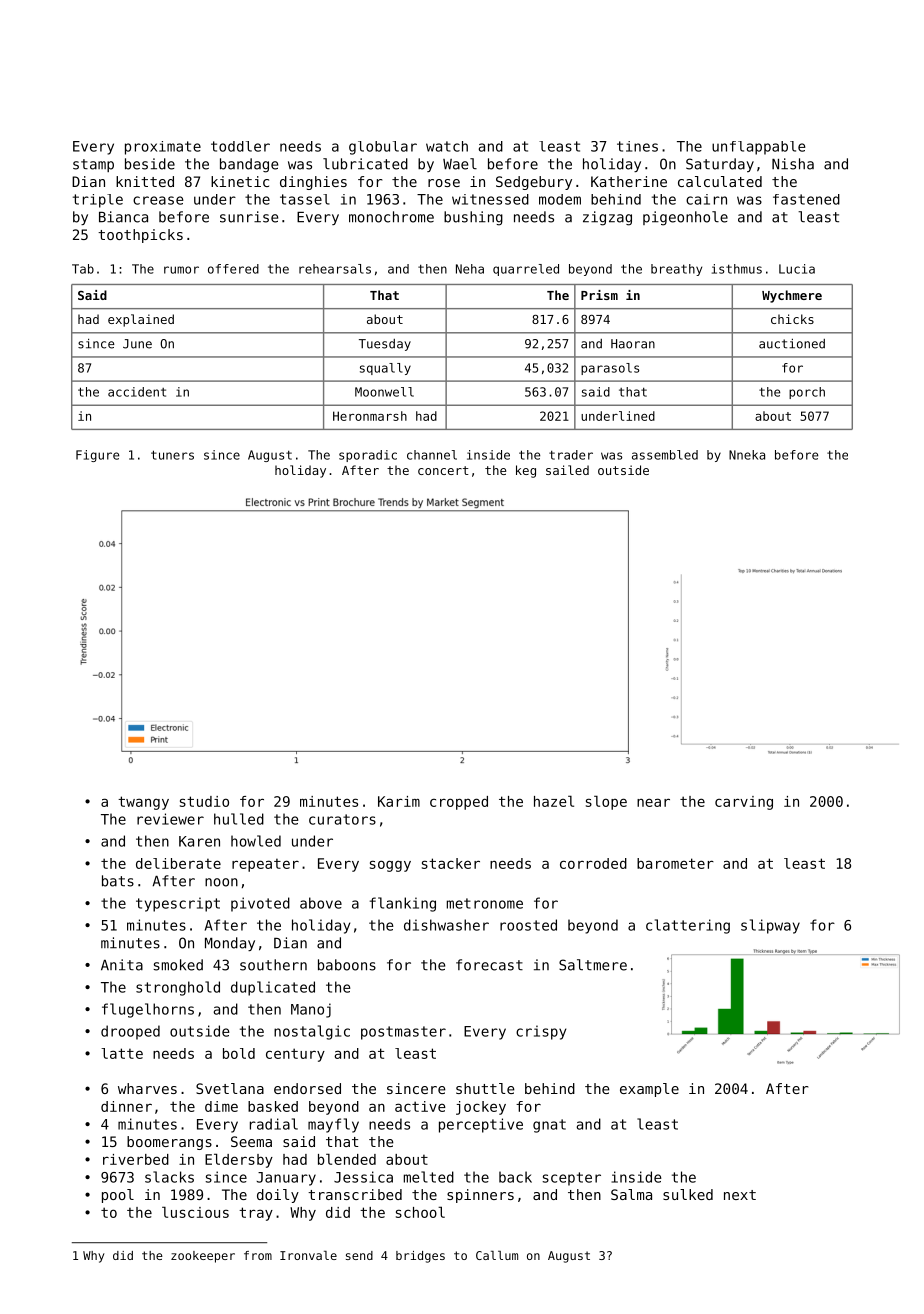  Describe the element at coordinates (365, 164) in the page. I see `lubricated` at that location.
